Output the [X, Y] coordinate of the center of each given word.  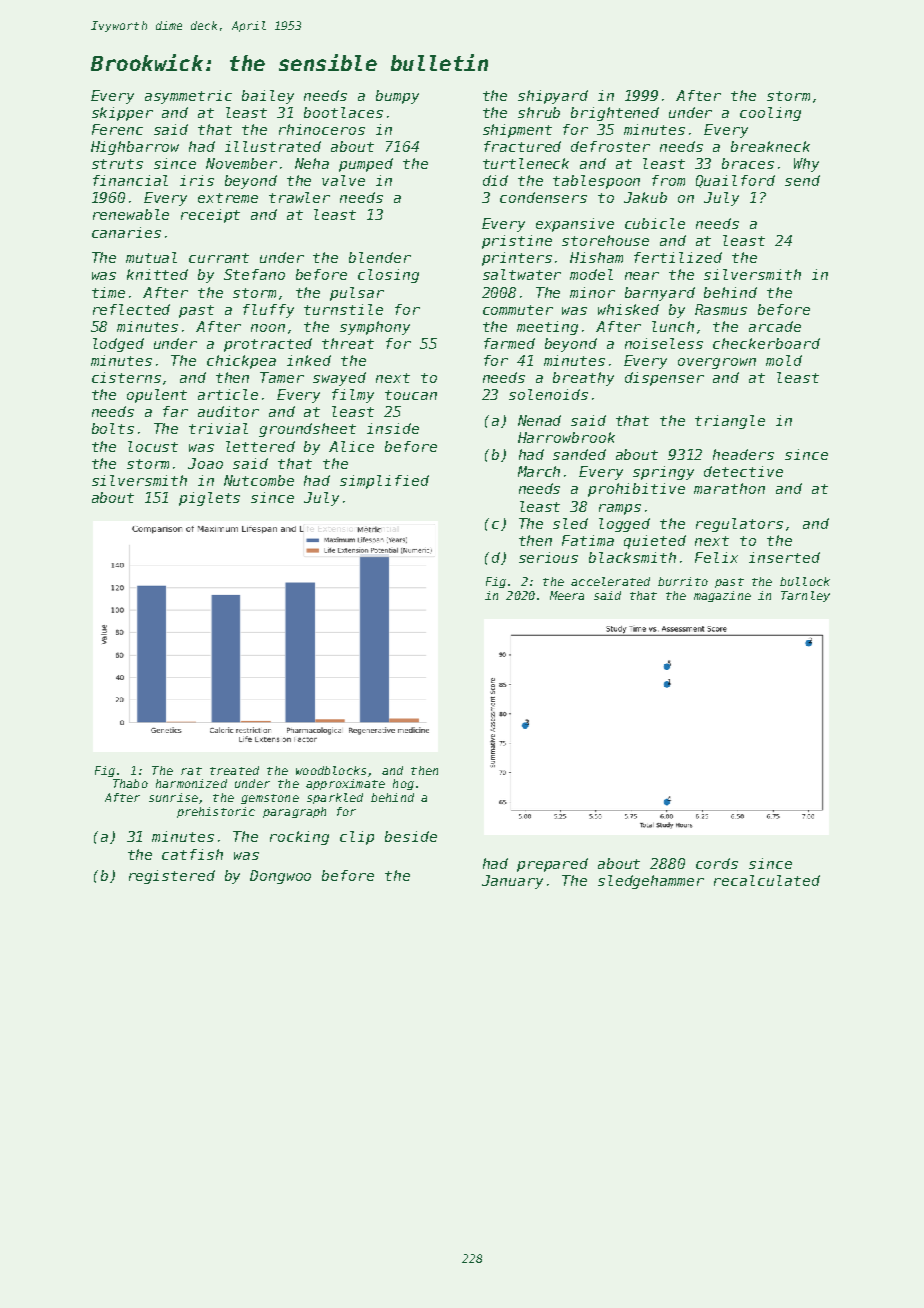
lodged [118, 345]
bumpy [397, 97]
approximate [345, 784]
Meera [567, 595]
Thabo [130, 783]
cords [717, 863]
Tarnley [805, 596]
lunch [673, 326]
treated [234, 770]
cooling [770, 114]
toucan [411, 395]
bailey [268, 97]
